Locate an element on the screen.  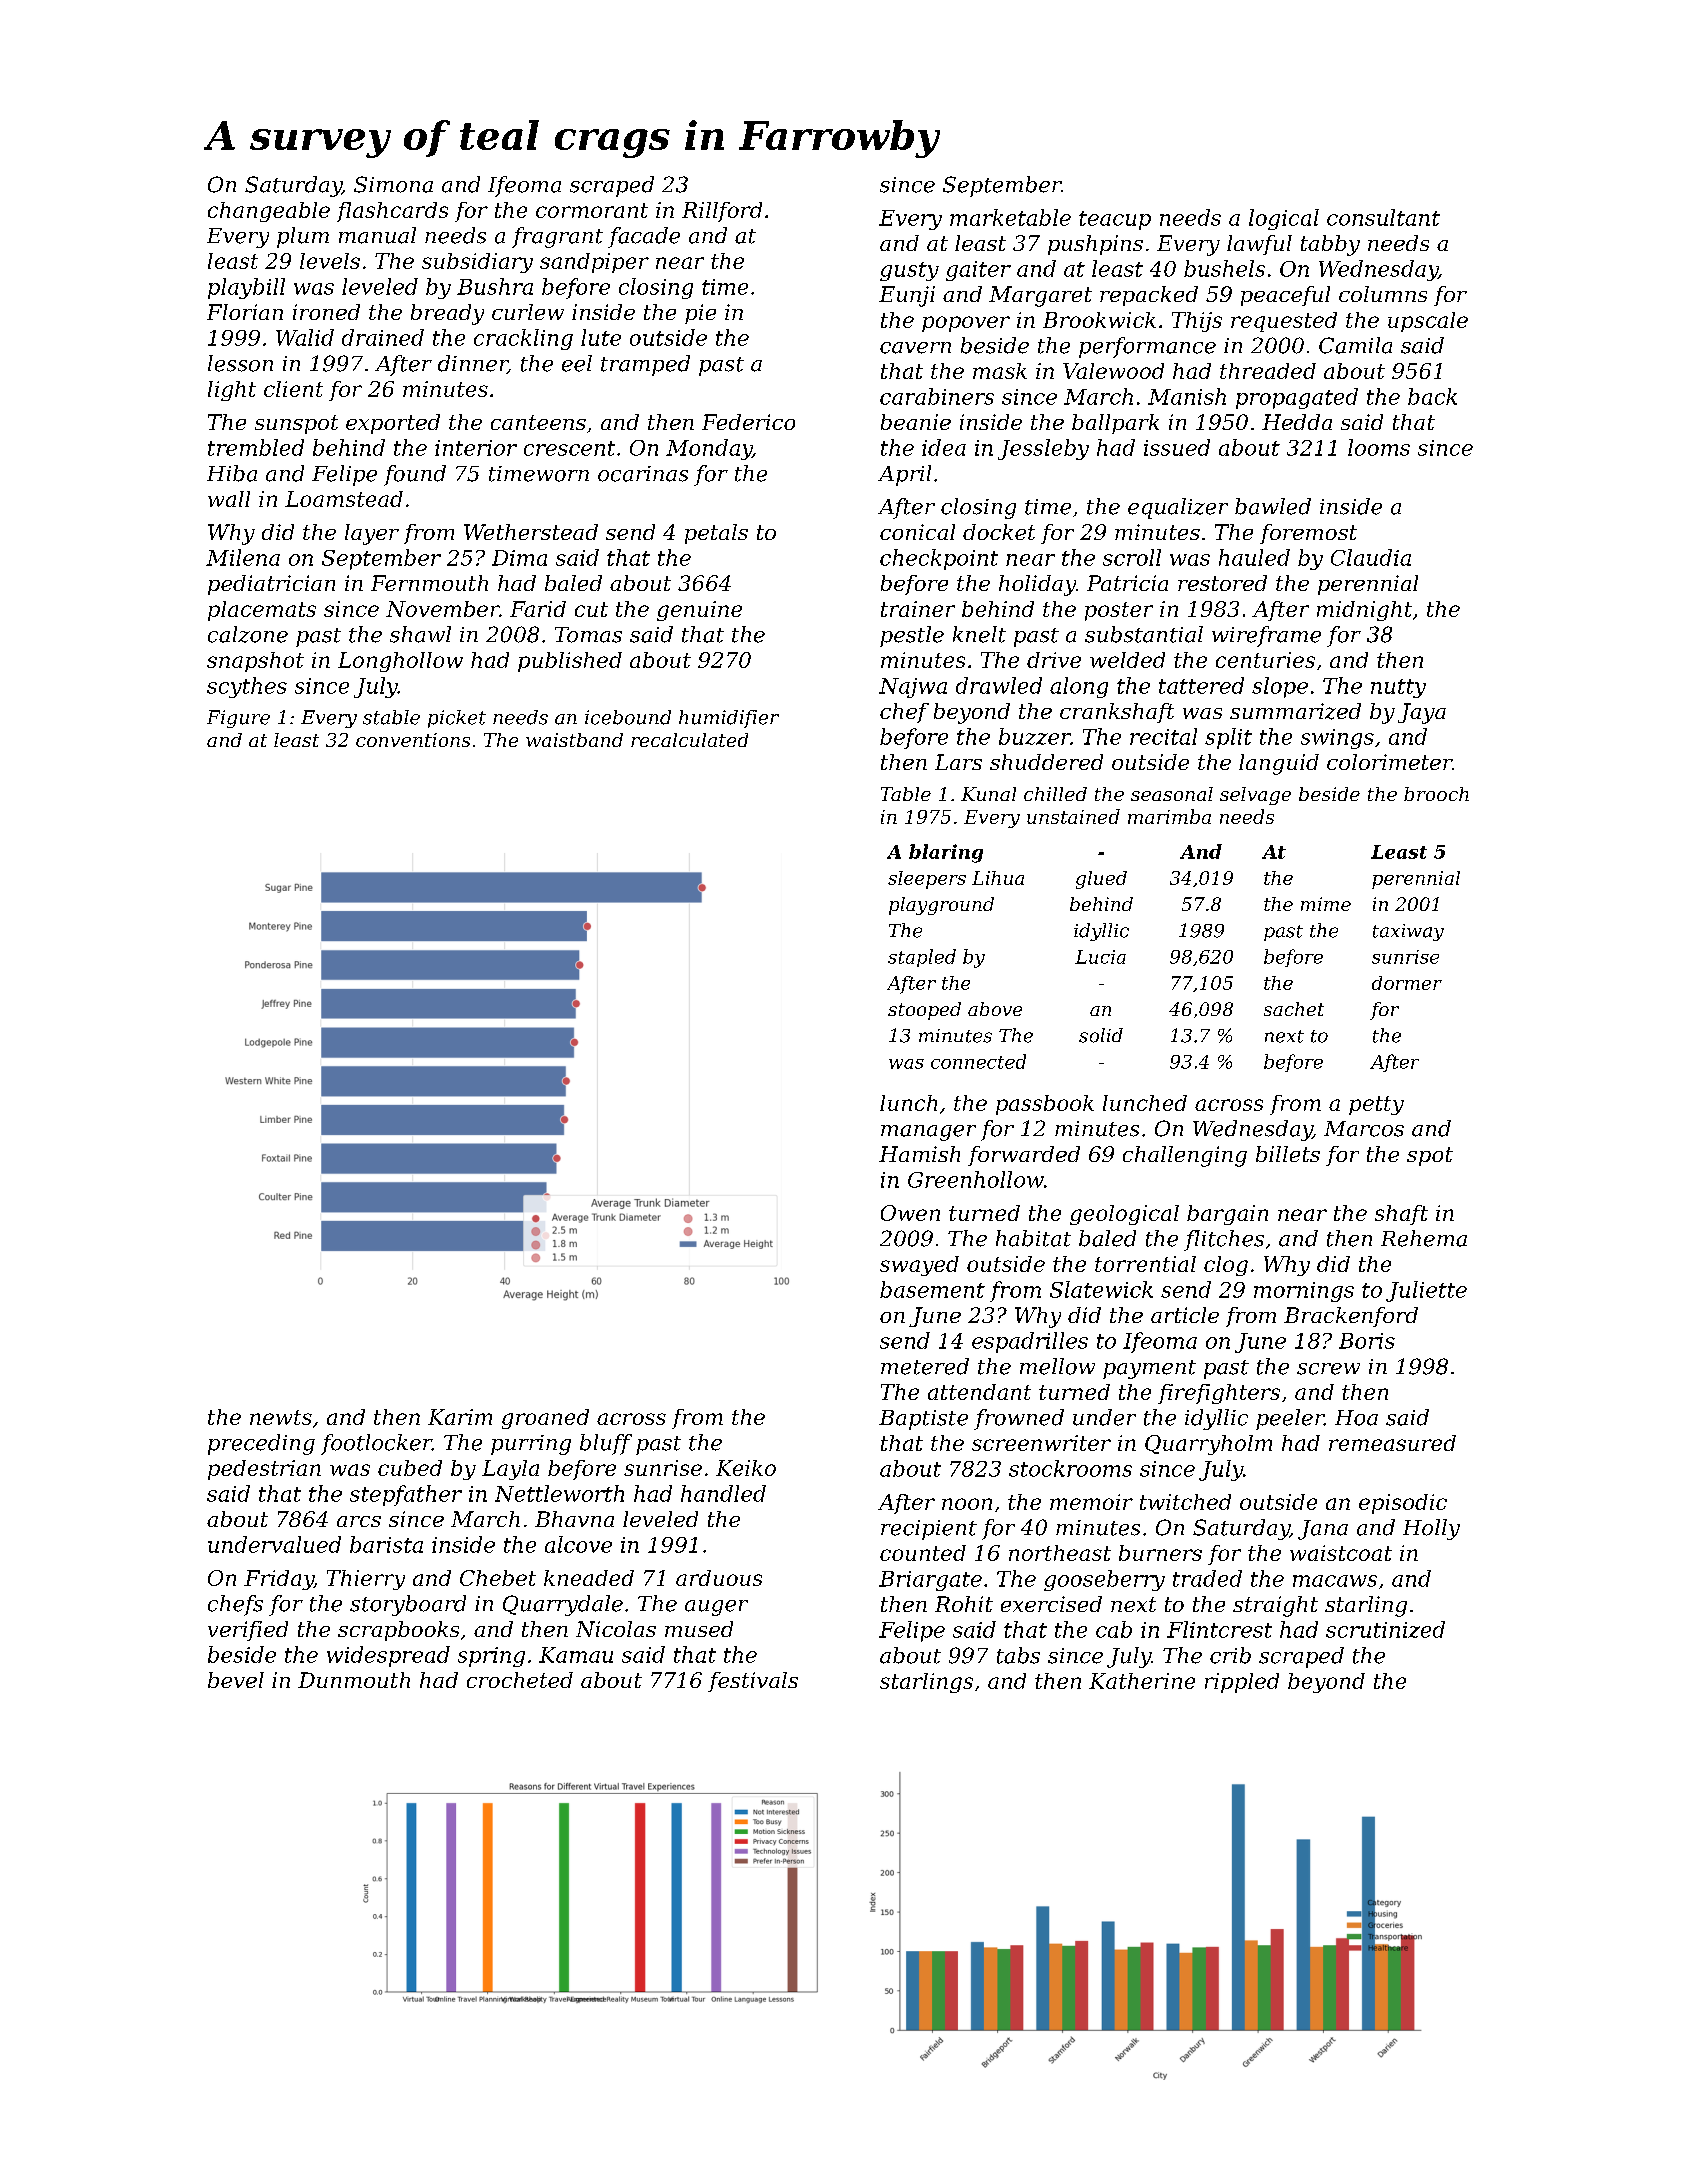
Figure is located at coordinates (238, 719).
